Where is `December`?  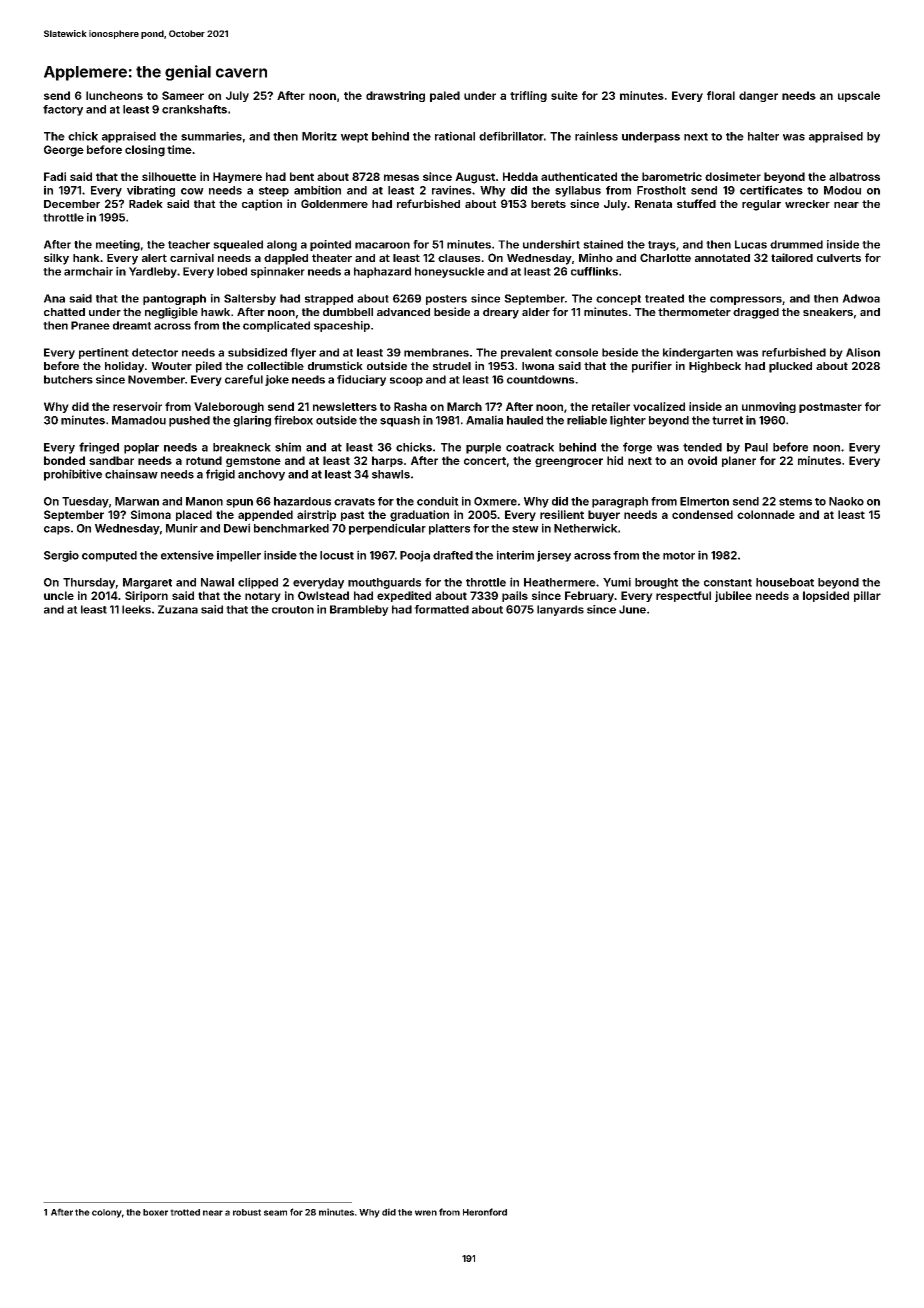 December is located at coordinates (72, 204).
